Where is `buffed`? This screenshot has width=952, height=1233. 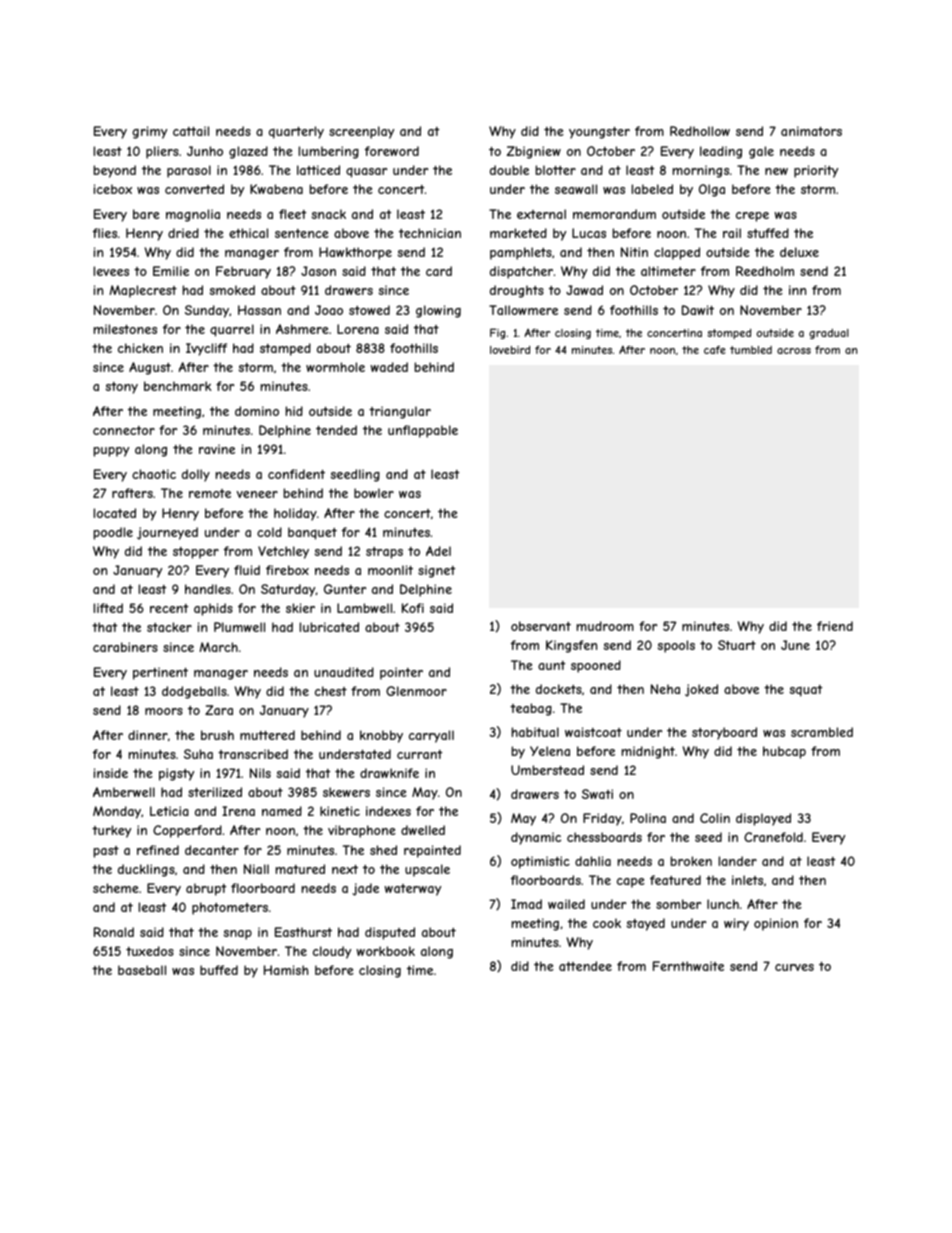 buffed is located at coordinates (219, 970).
